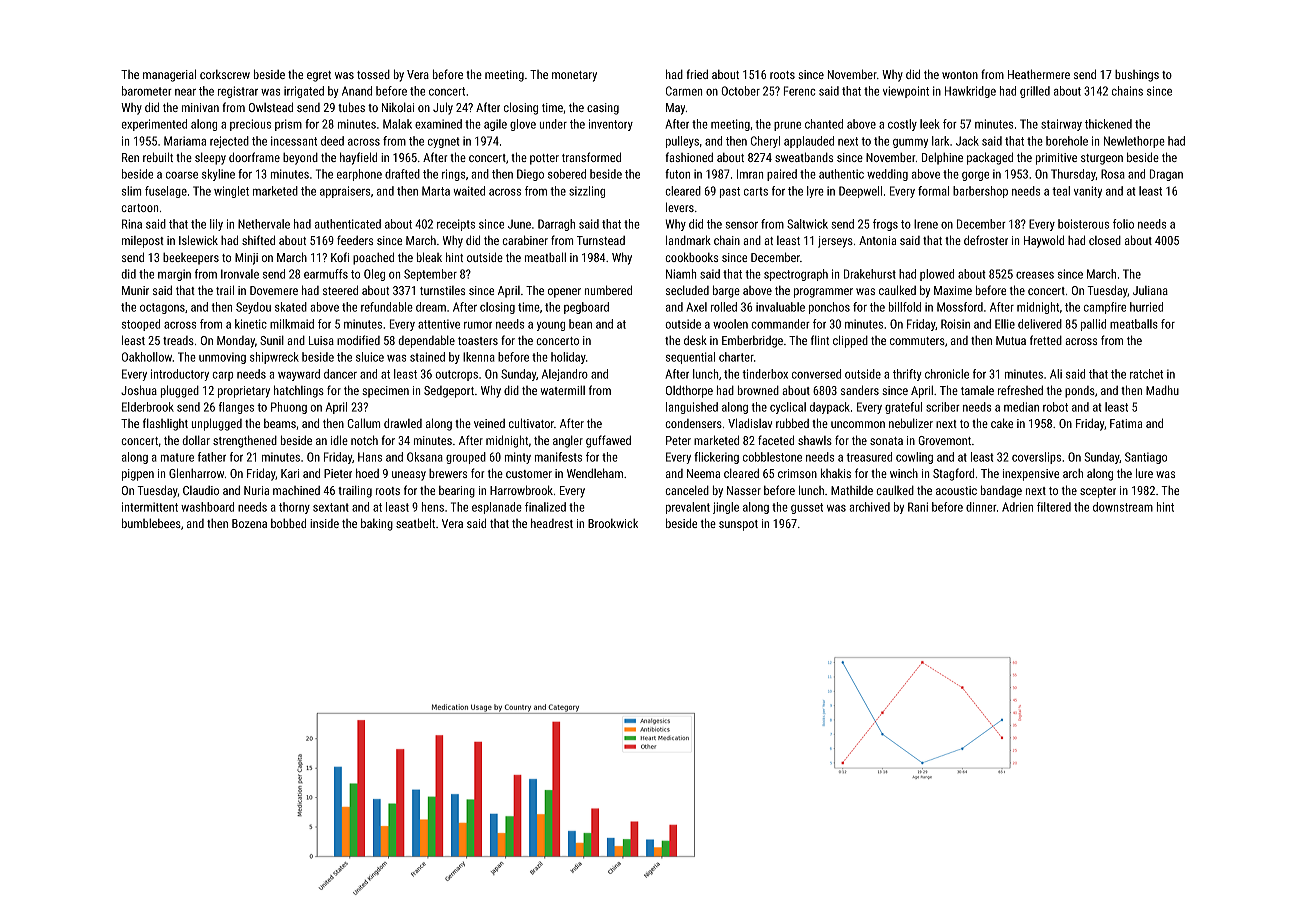 This document has height=924, width=1308. I want to click on bushings, so click(1137, 76).
